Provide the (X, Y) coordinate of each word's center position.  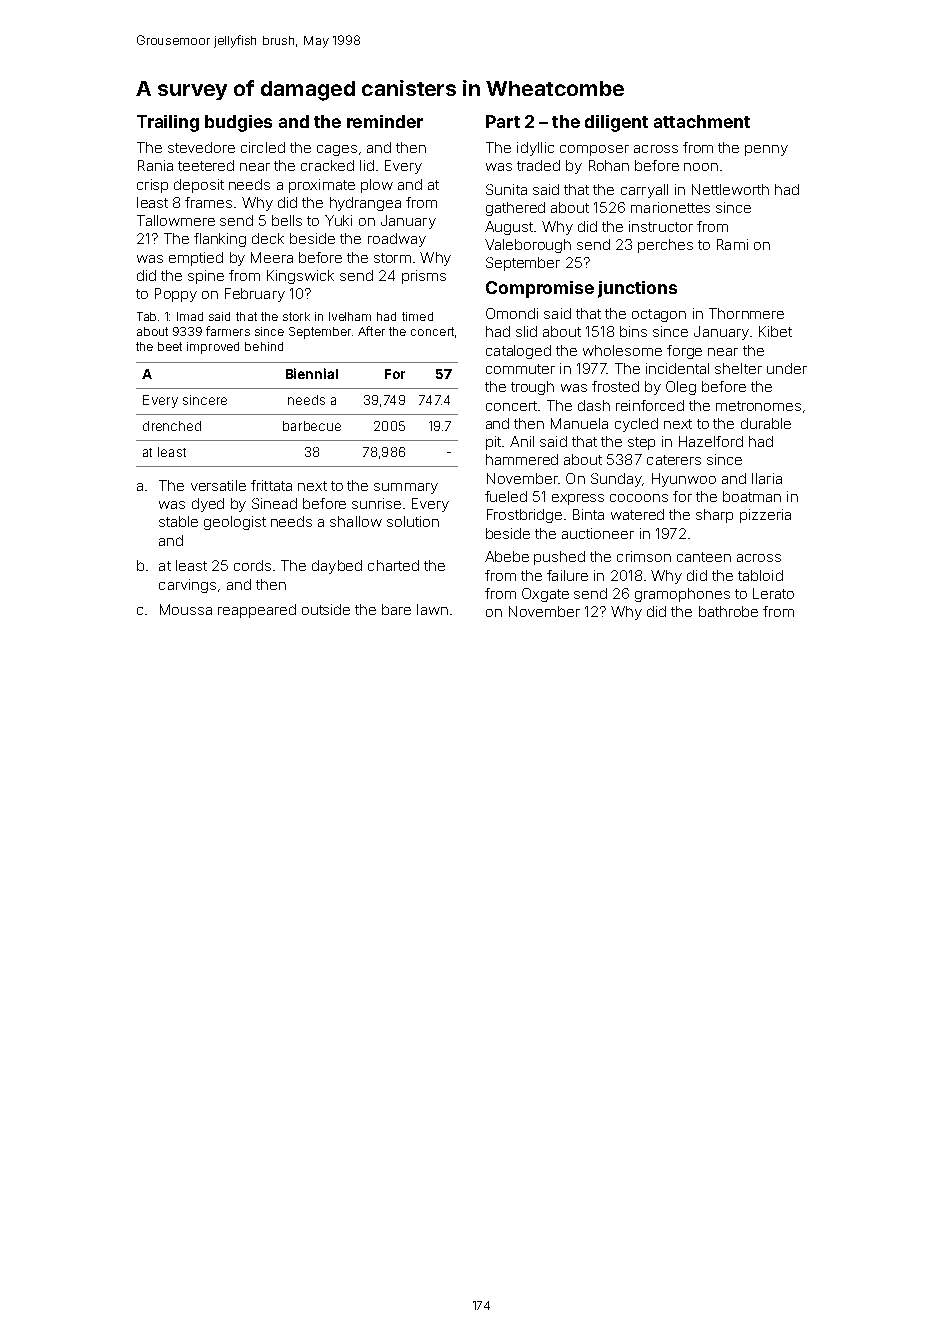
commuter (520, 369)
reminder (385, 121)
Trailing (168, 123)
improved (213, 348)
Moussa (186, 609)
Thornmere (746, 313)
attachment (702, 121)
